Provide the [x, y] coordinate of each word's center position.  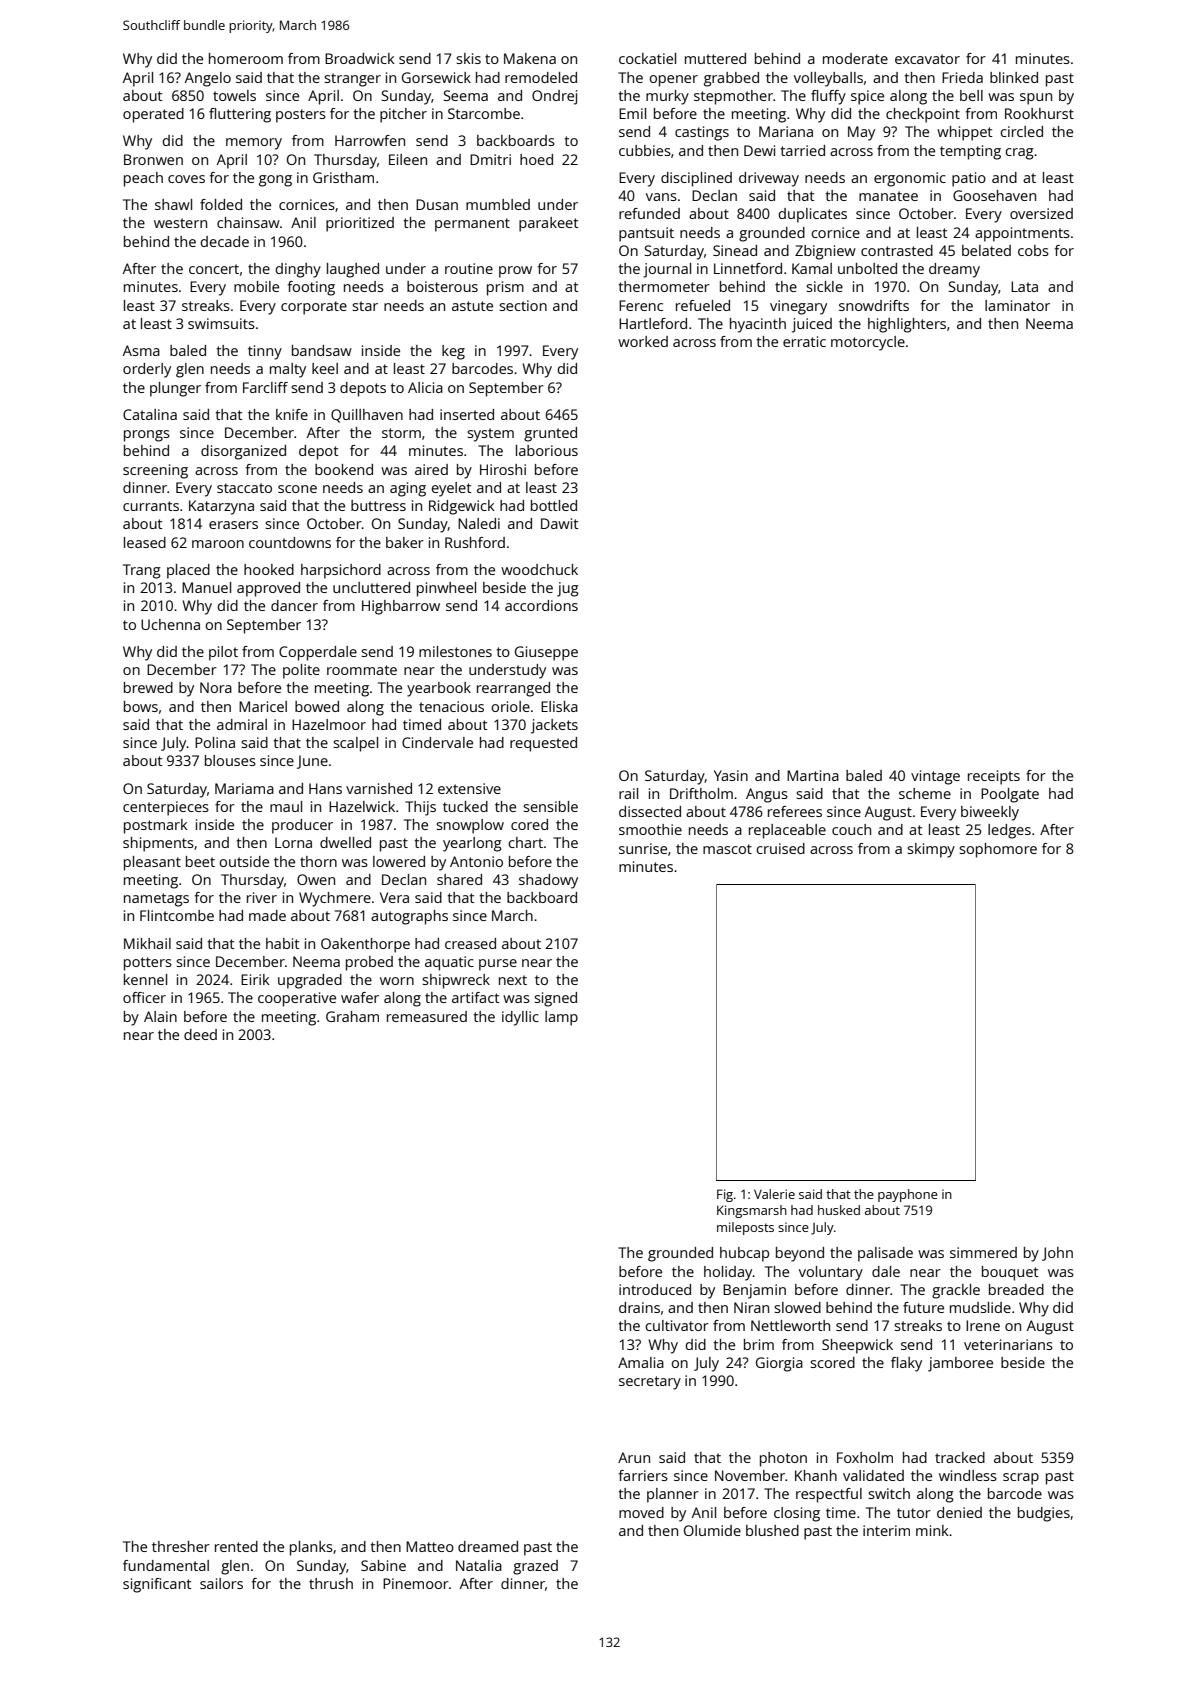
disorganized [243, 452]
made [267, 915]
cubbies [645, 150]
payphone [908, 1195]
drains [639, 1307]
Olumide [712, 1530]
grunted [550, 434]
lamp [561, 1018]
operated [153, 115]
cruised [780, 848]
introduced [655, 1289]
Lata [1024, 286]
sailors [221, 1583]
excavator [927, 59]
